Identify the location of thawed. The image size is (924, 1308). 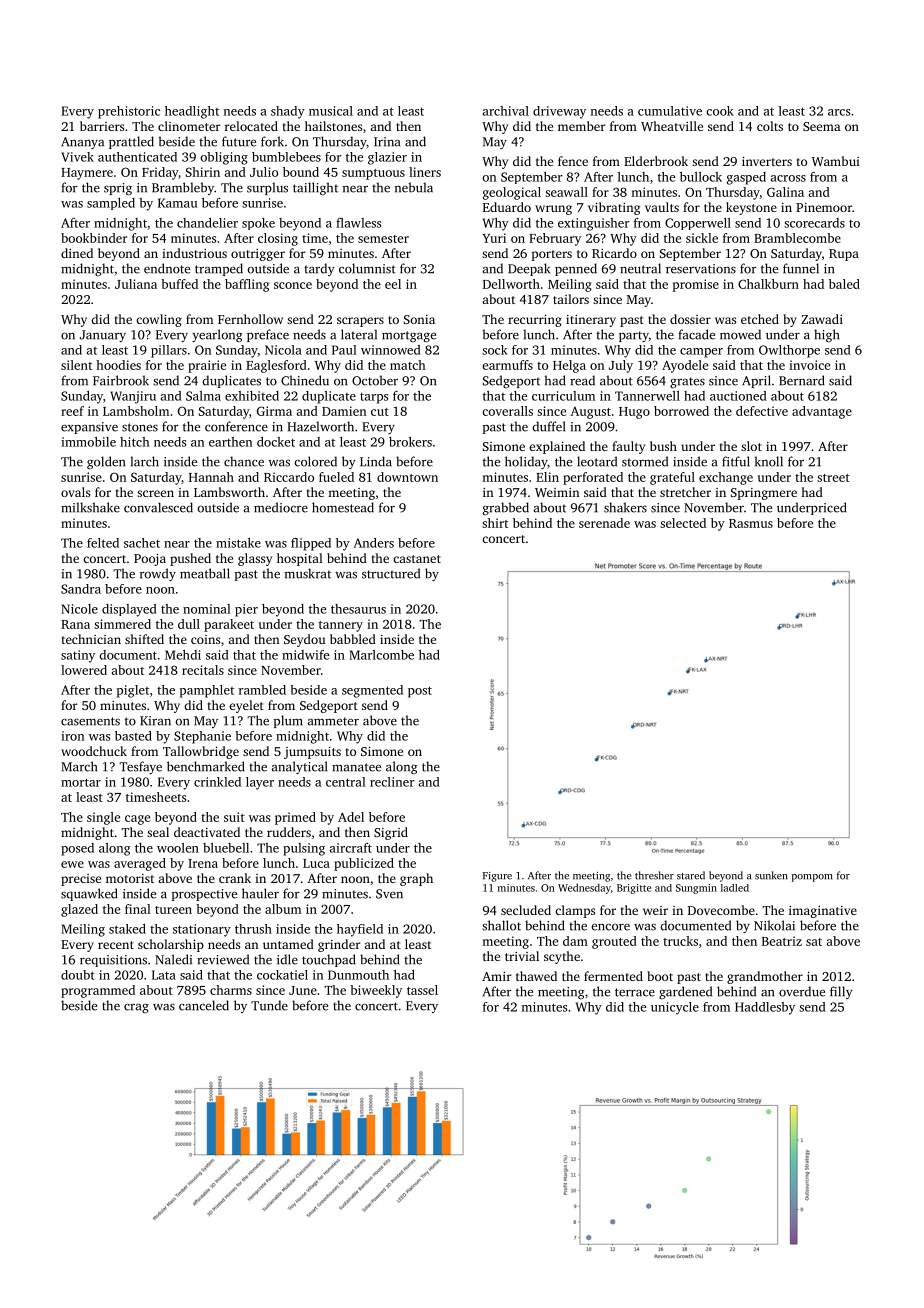
(536, 976).
